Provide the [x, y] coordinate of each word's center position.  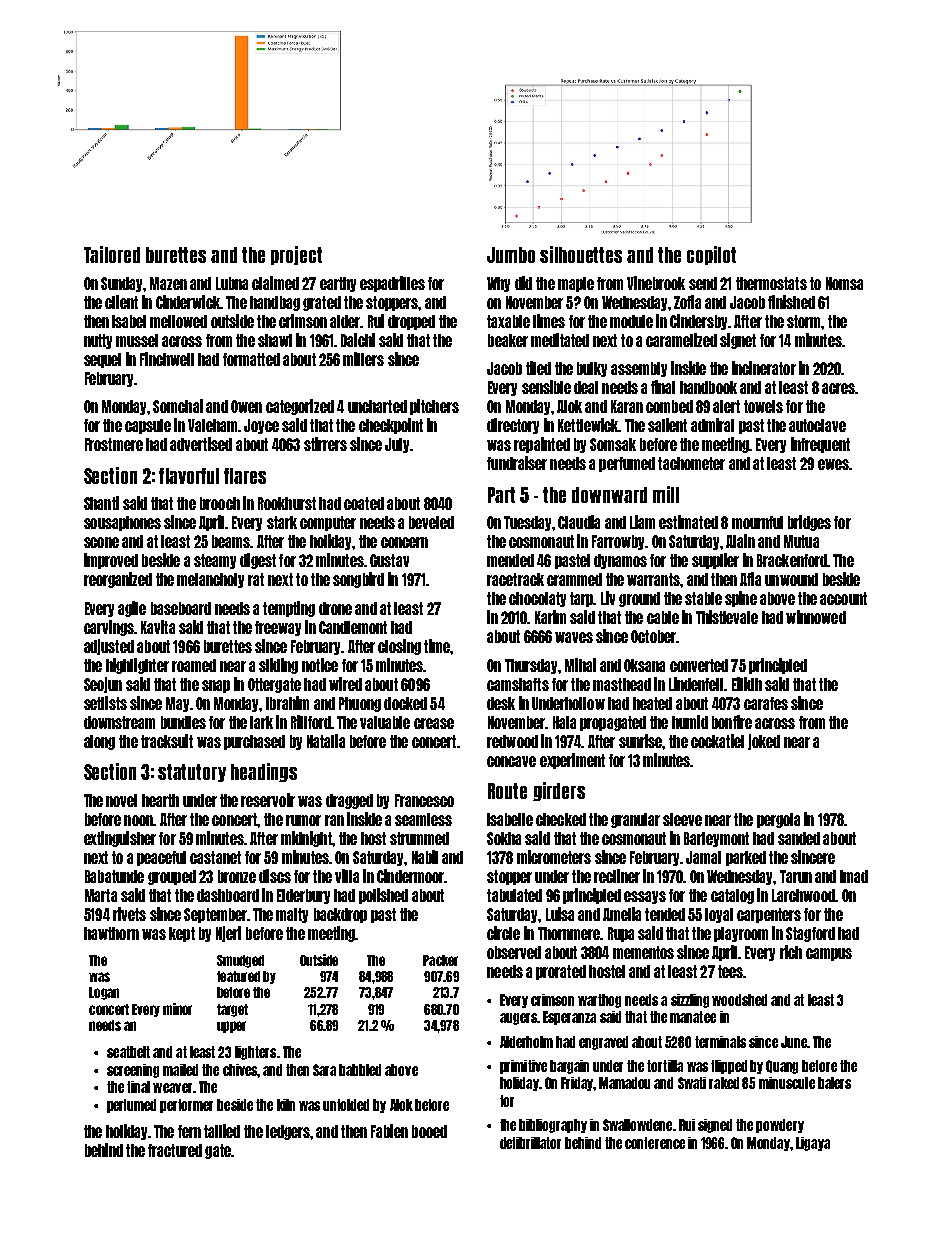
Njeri [228, 934]
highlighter [137, 666]
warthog [599, 1001]
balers [834, 1083]
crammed [574, 579]
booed [429, 1131]
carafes [766, 703]
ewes [833, 464]
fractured [175, 1150]
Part [501, 495]
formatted [251, 359]
